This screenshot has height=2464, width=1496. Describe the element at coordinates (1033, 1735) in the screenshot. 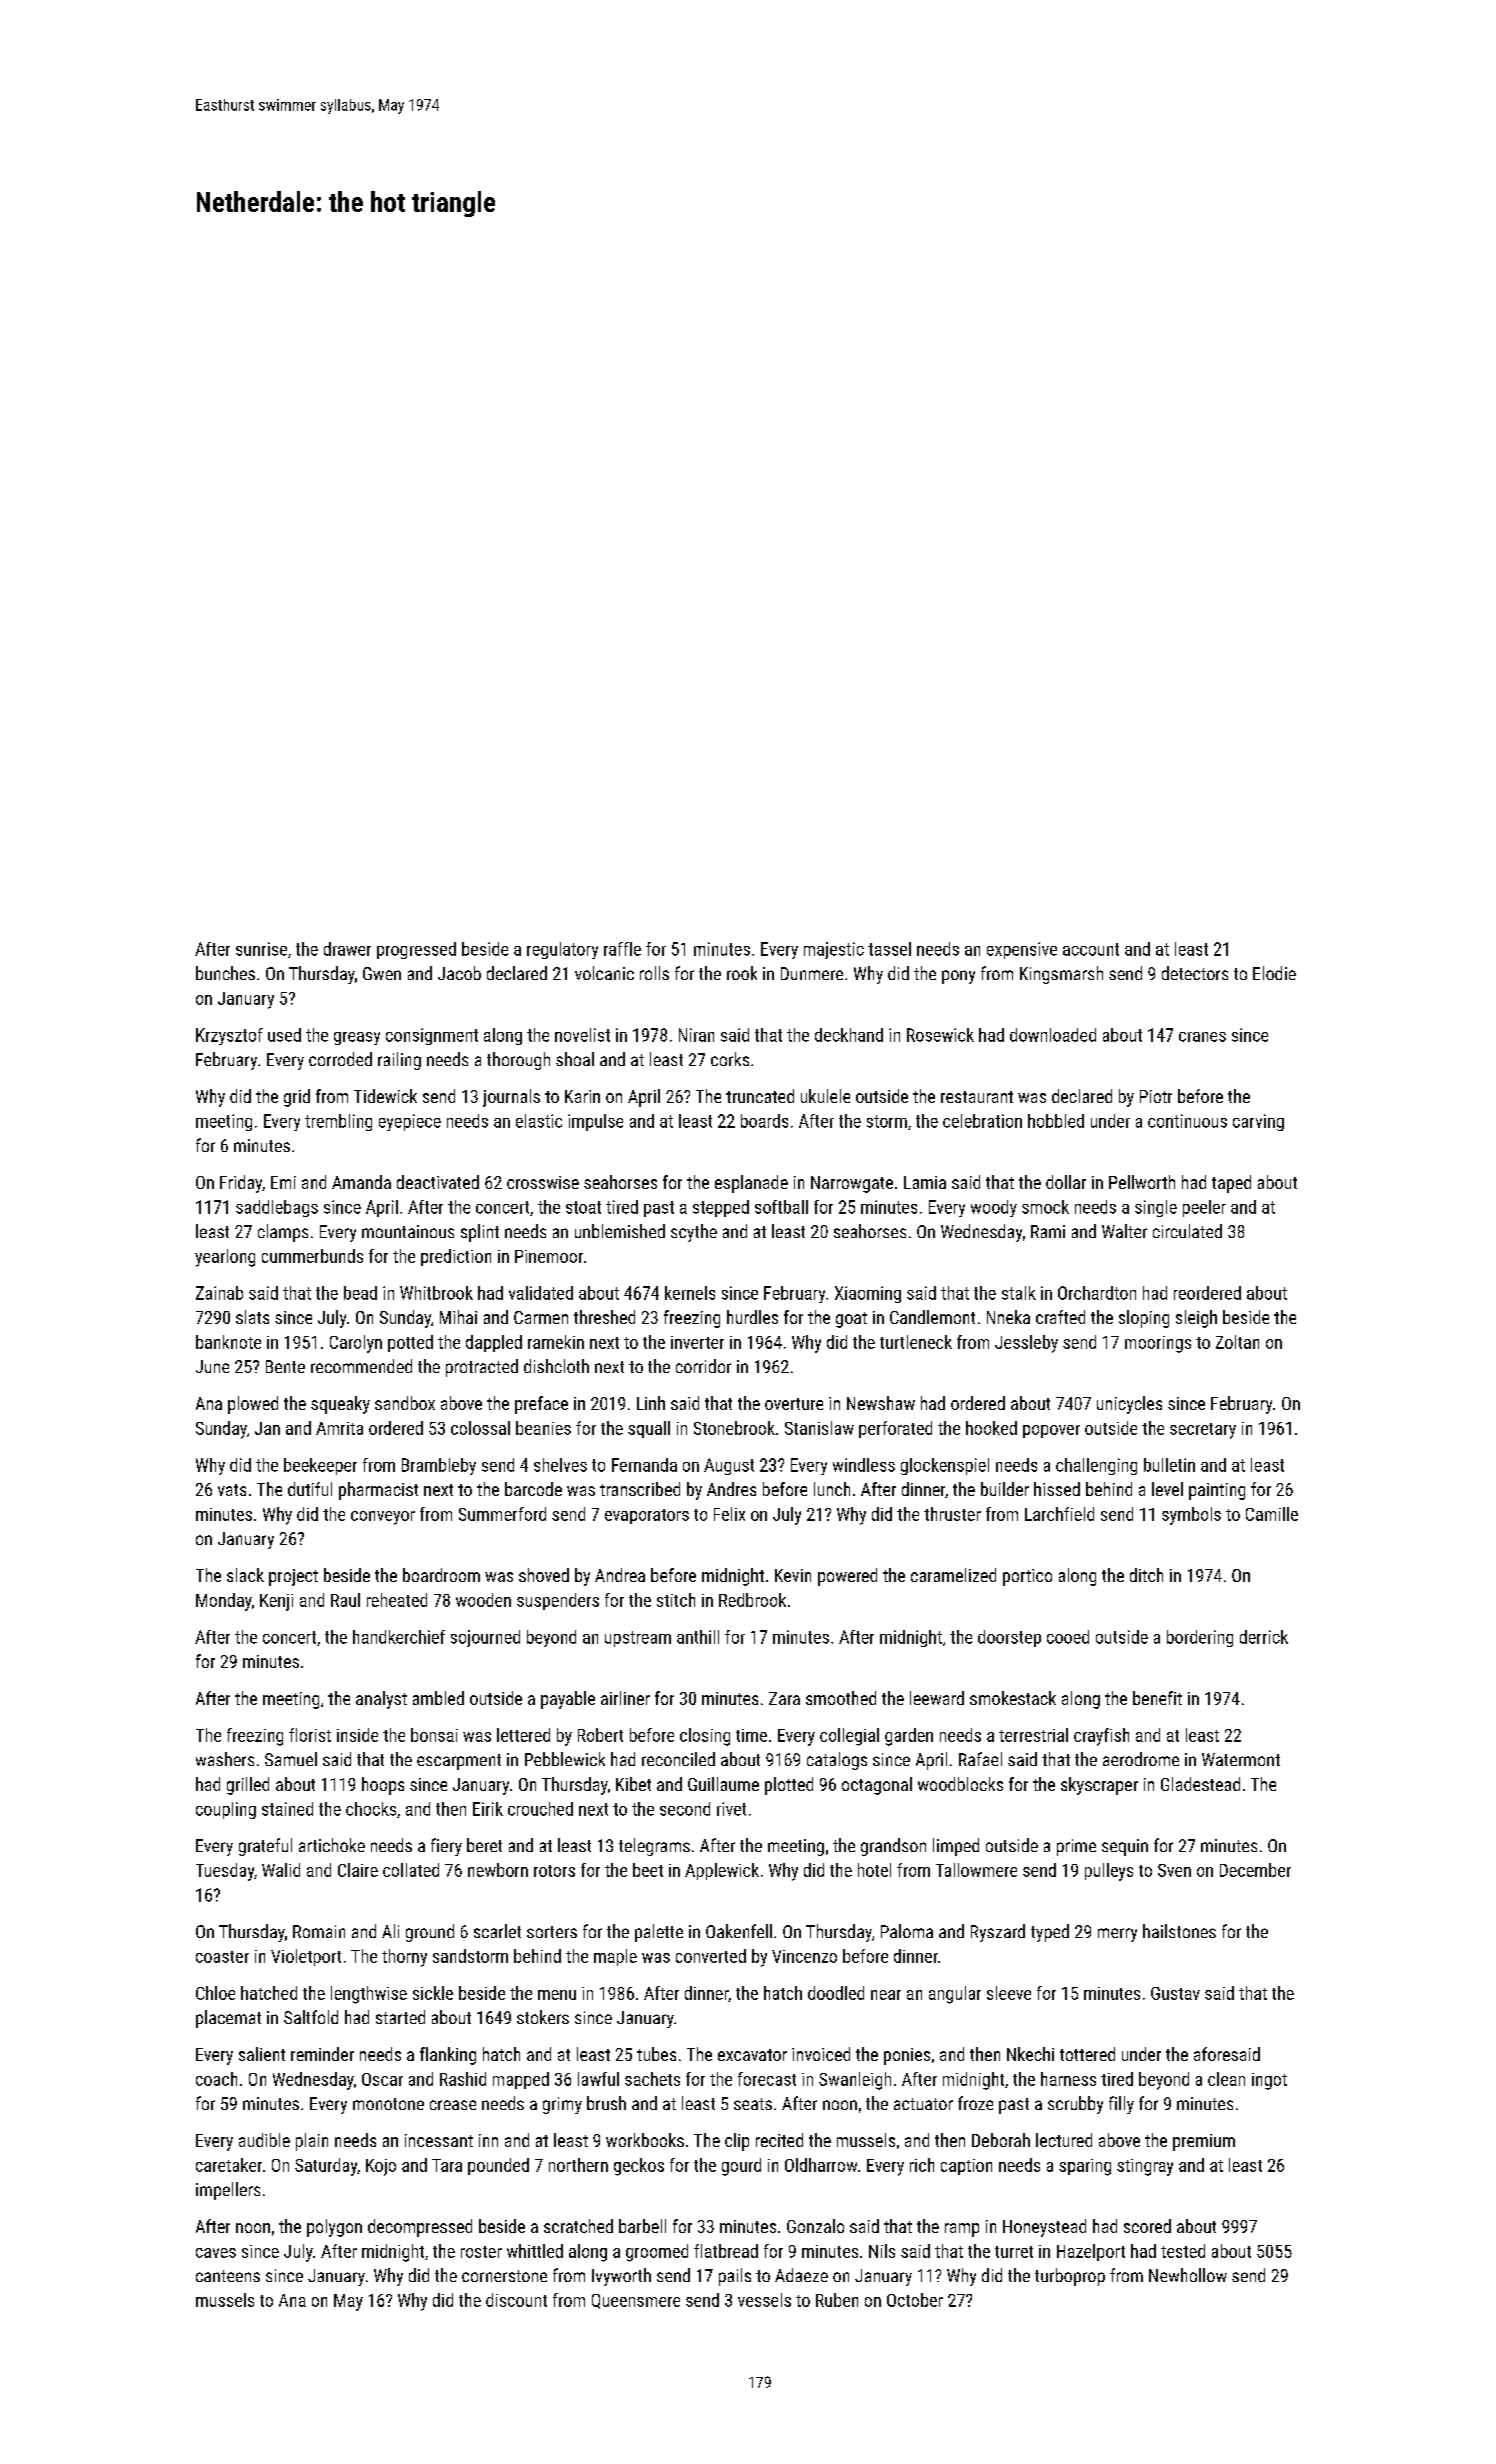

I see `terrestrial` at that location.
